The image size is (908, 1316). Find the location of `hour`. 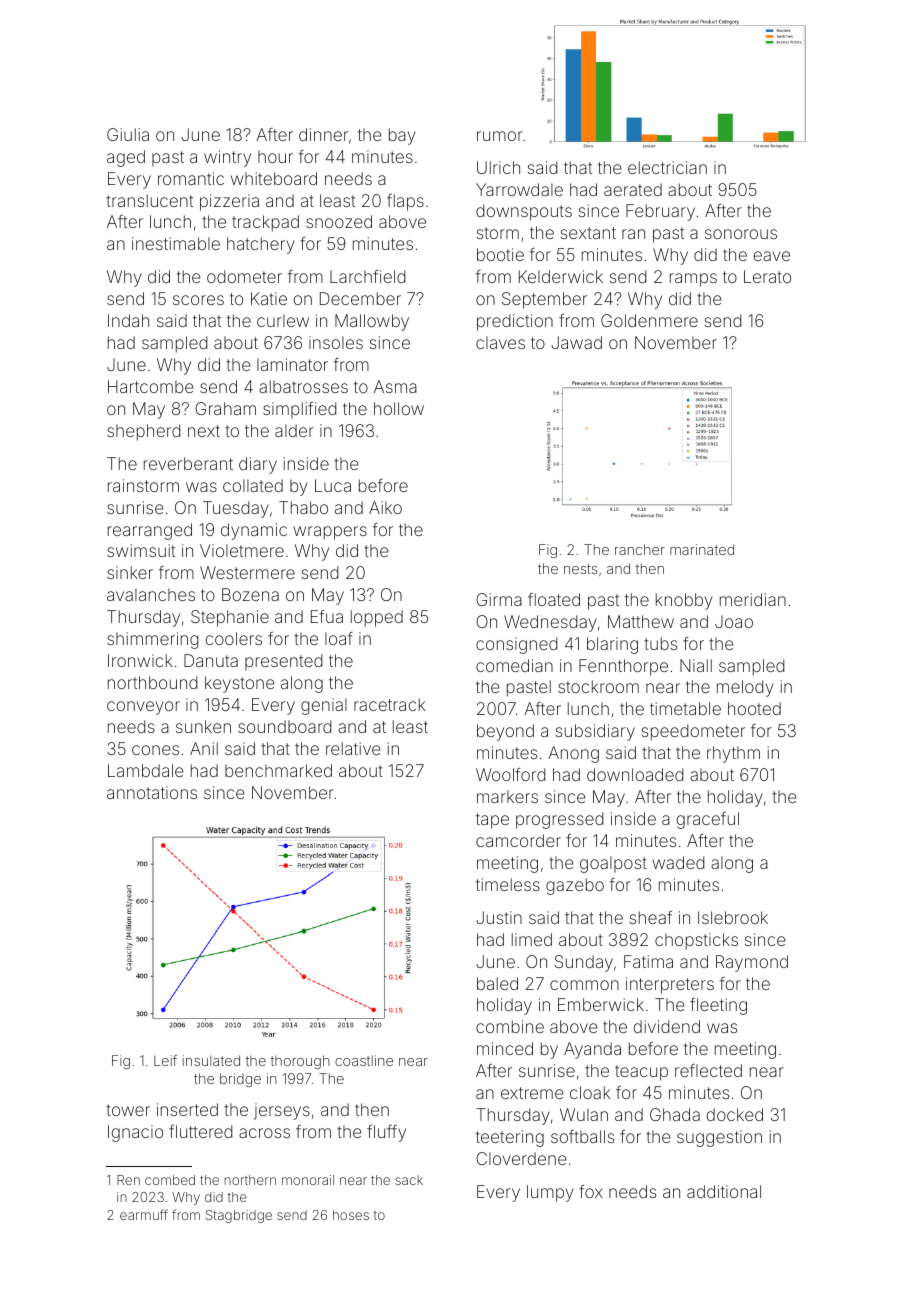

hour is located at coordinates (275, 156).
